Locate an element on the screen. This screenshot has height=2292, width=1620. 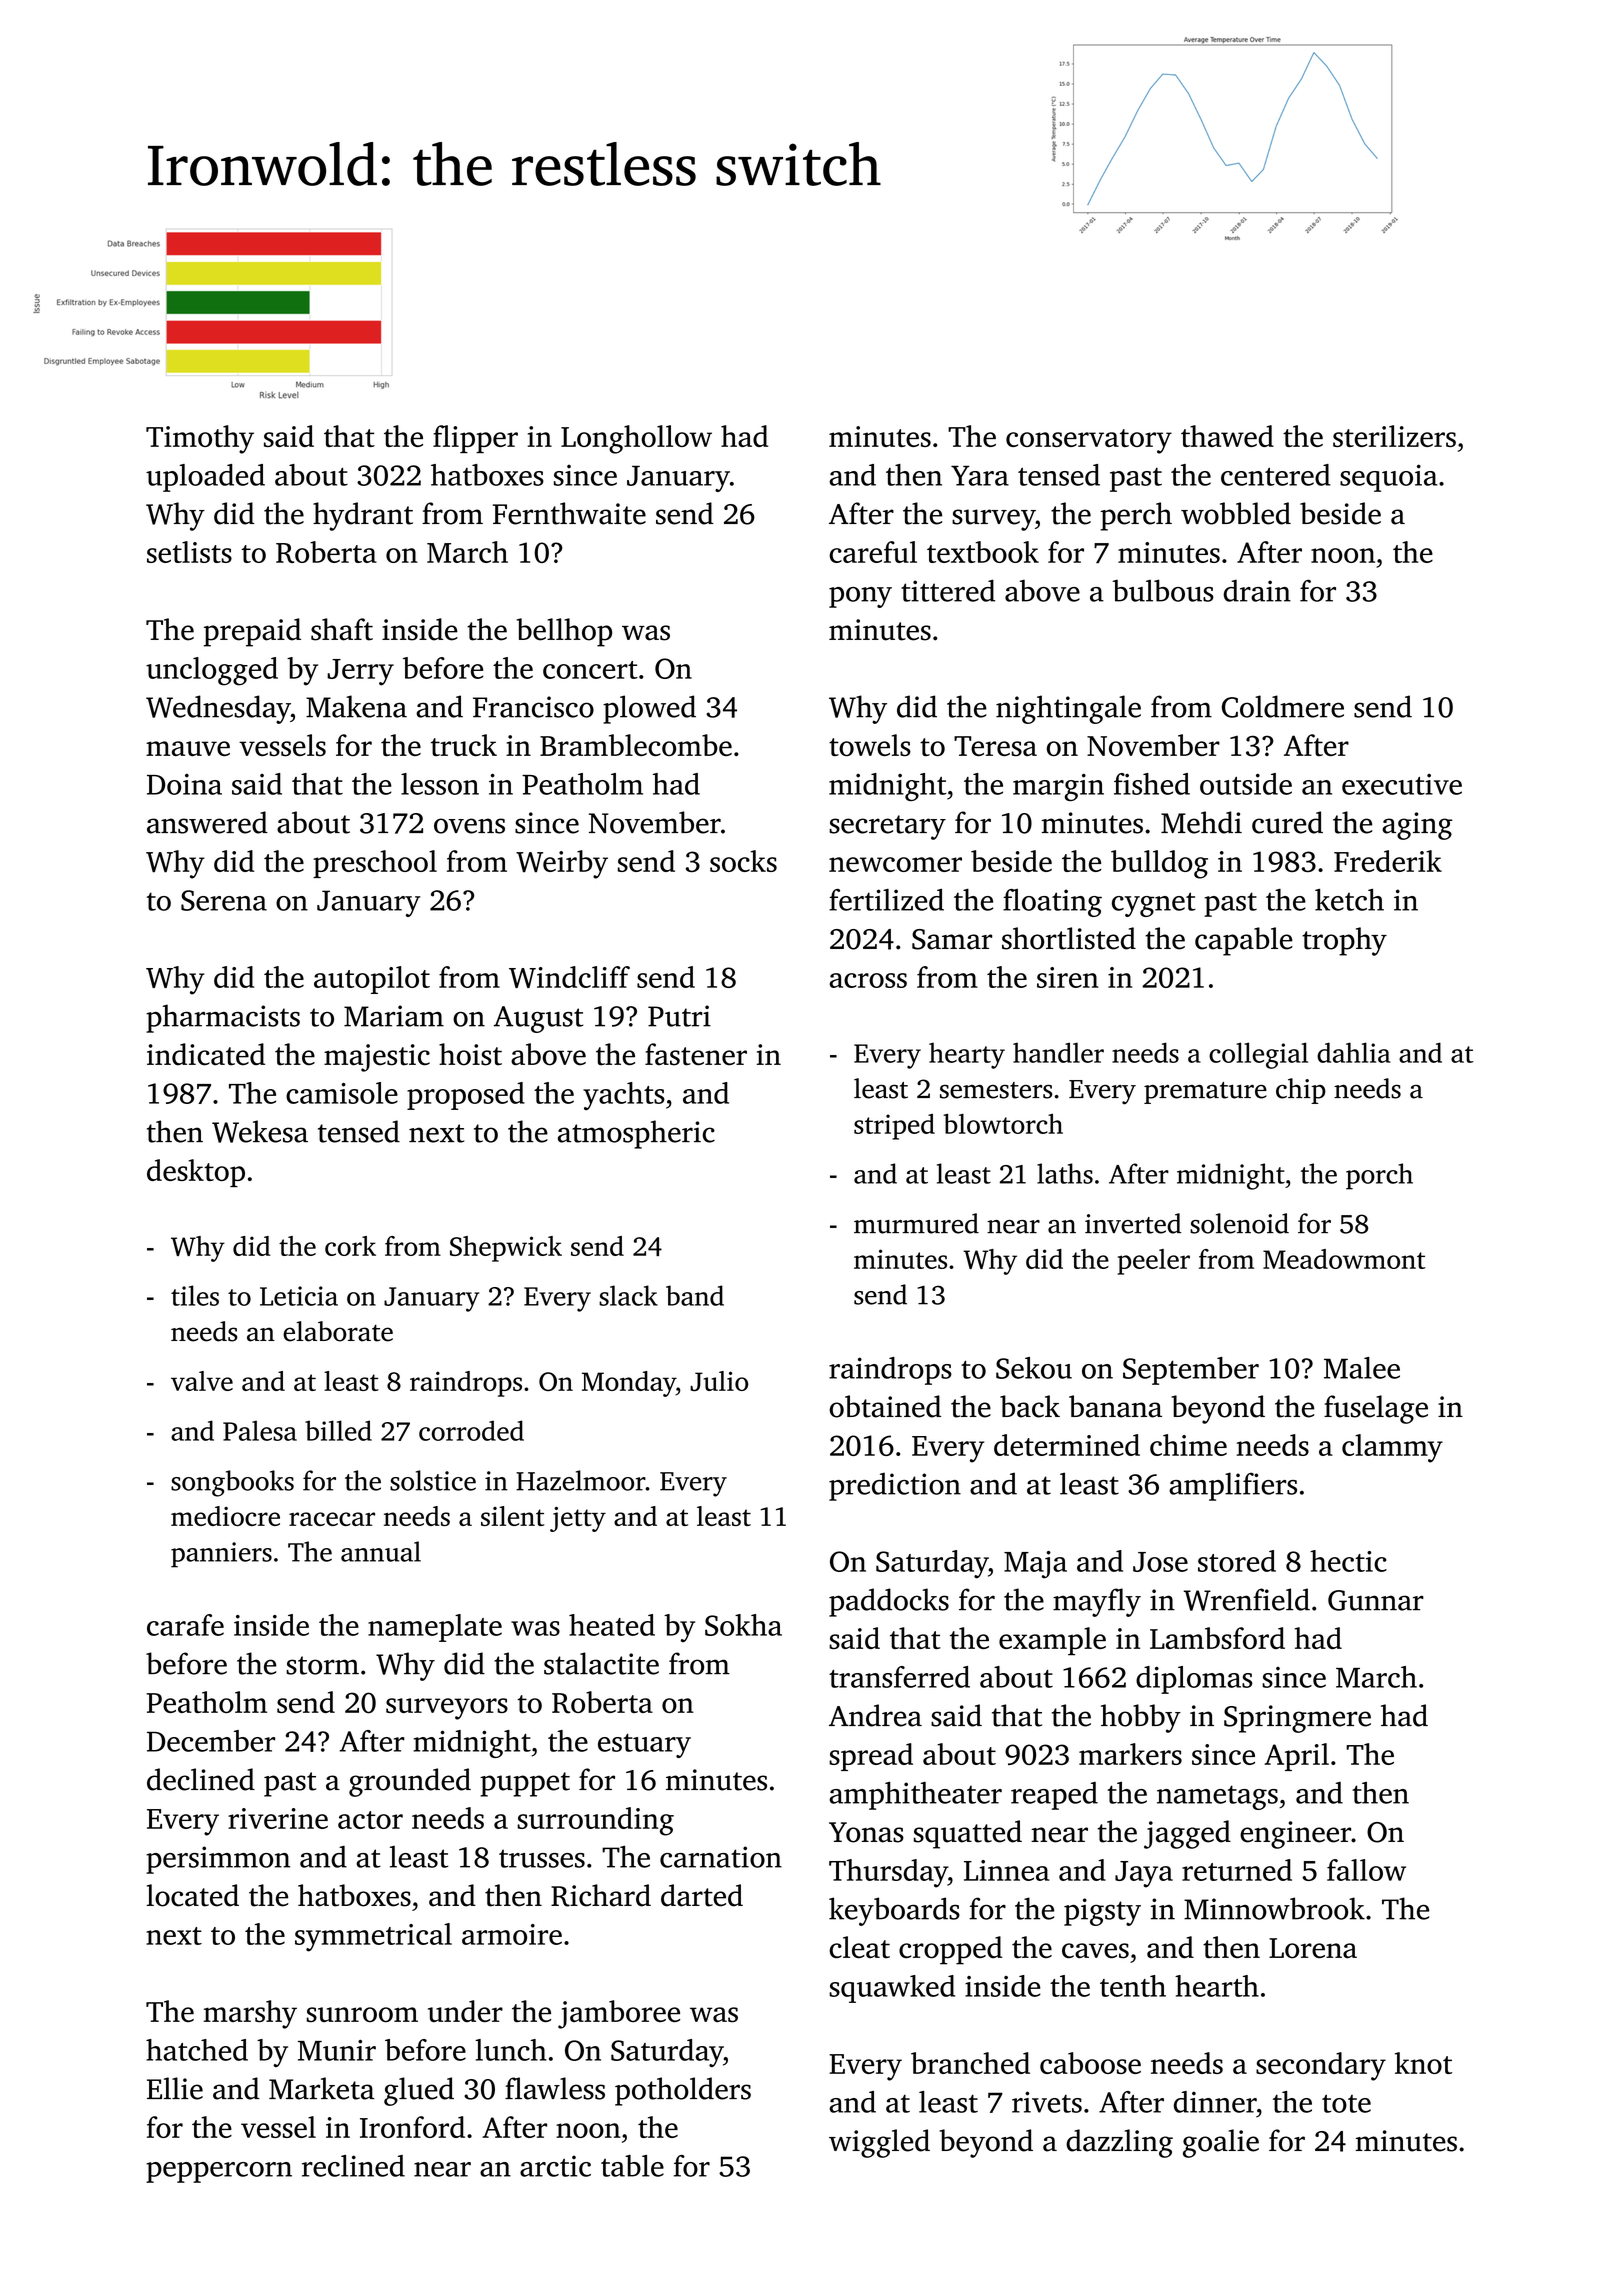
darted is located at coordinates (702, 1895).
